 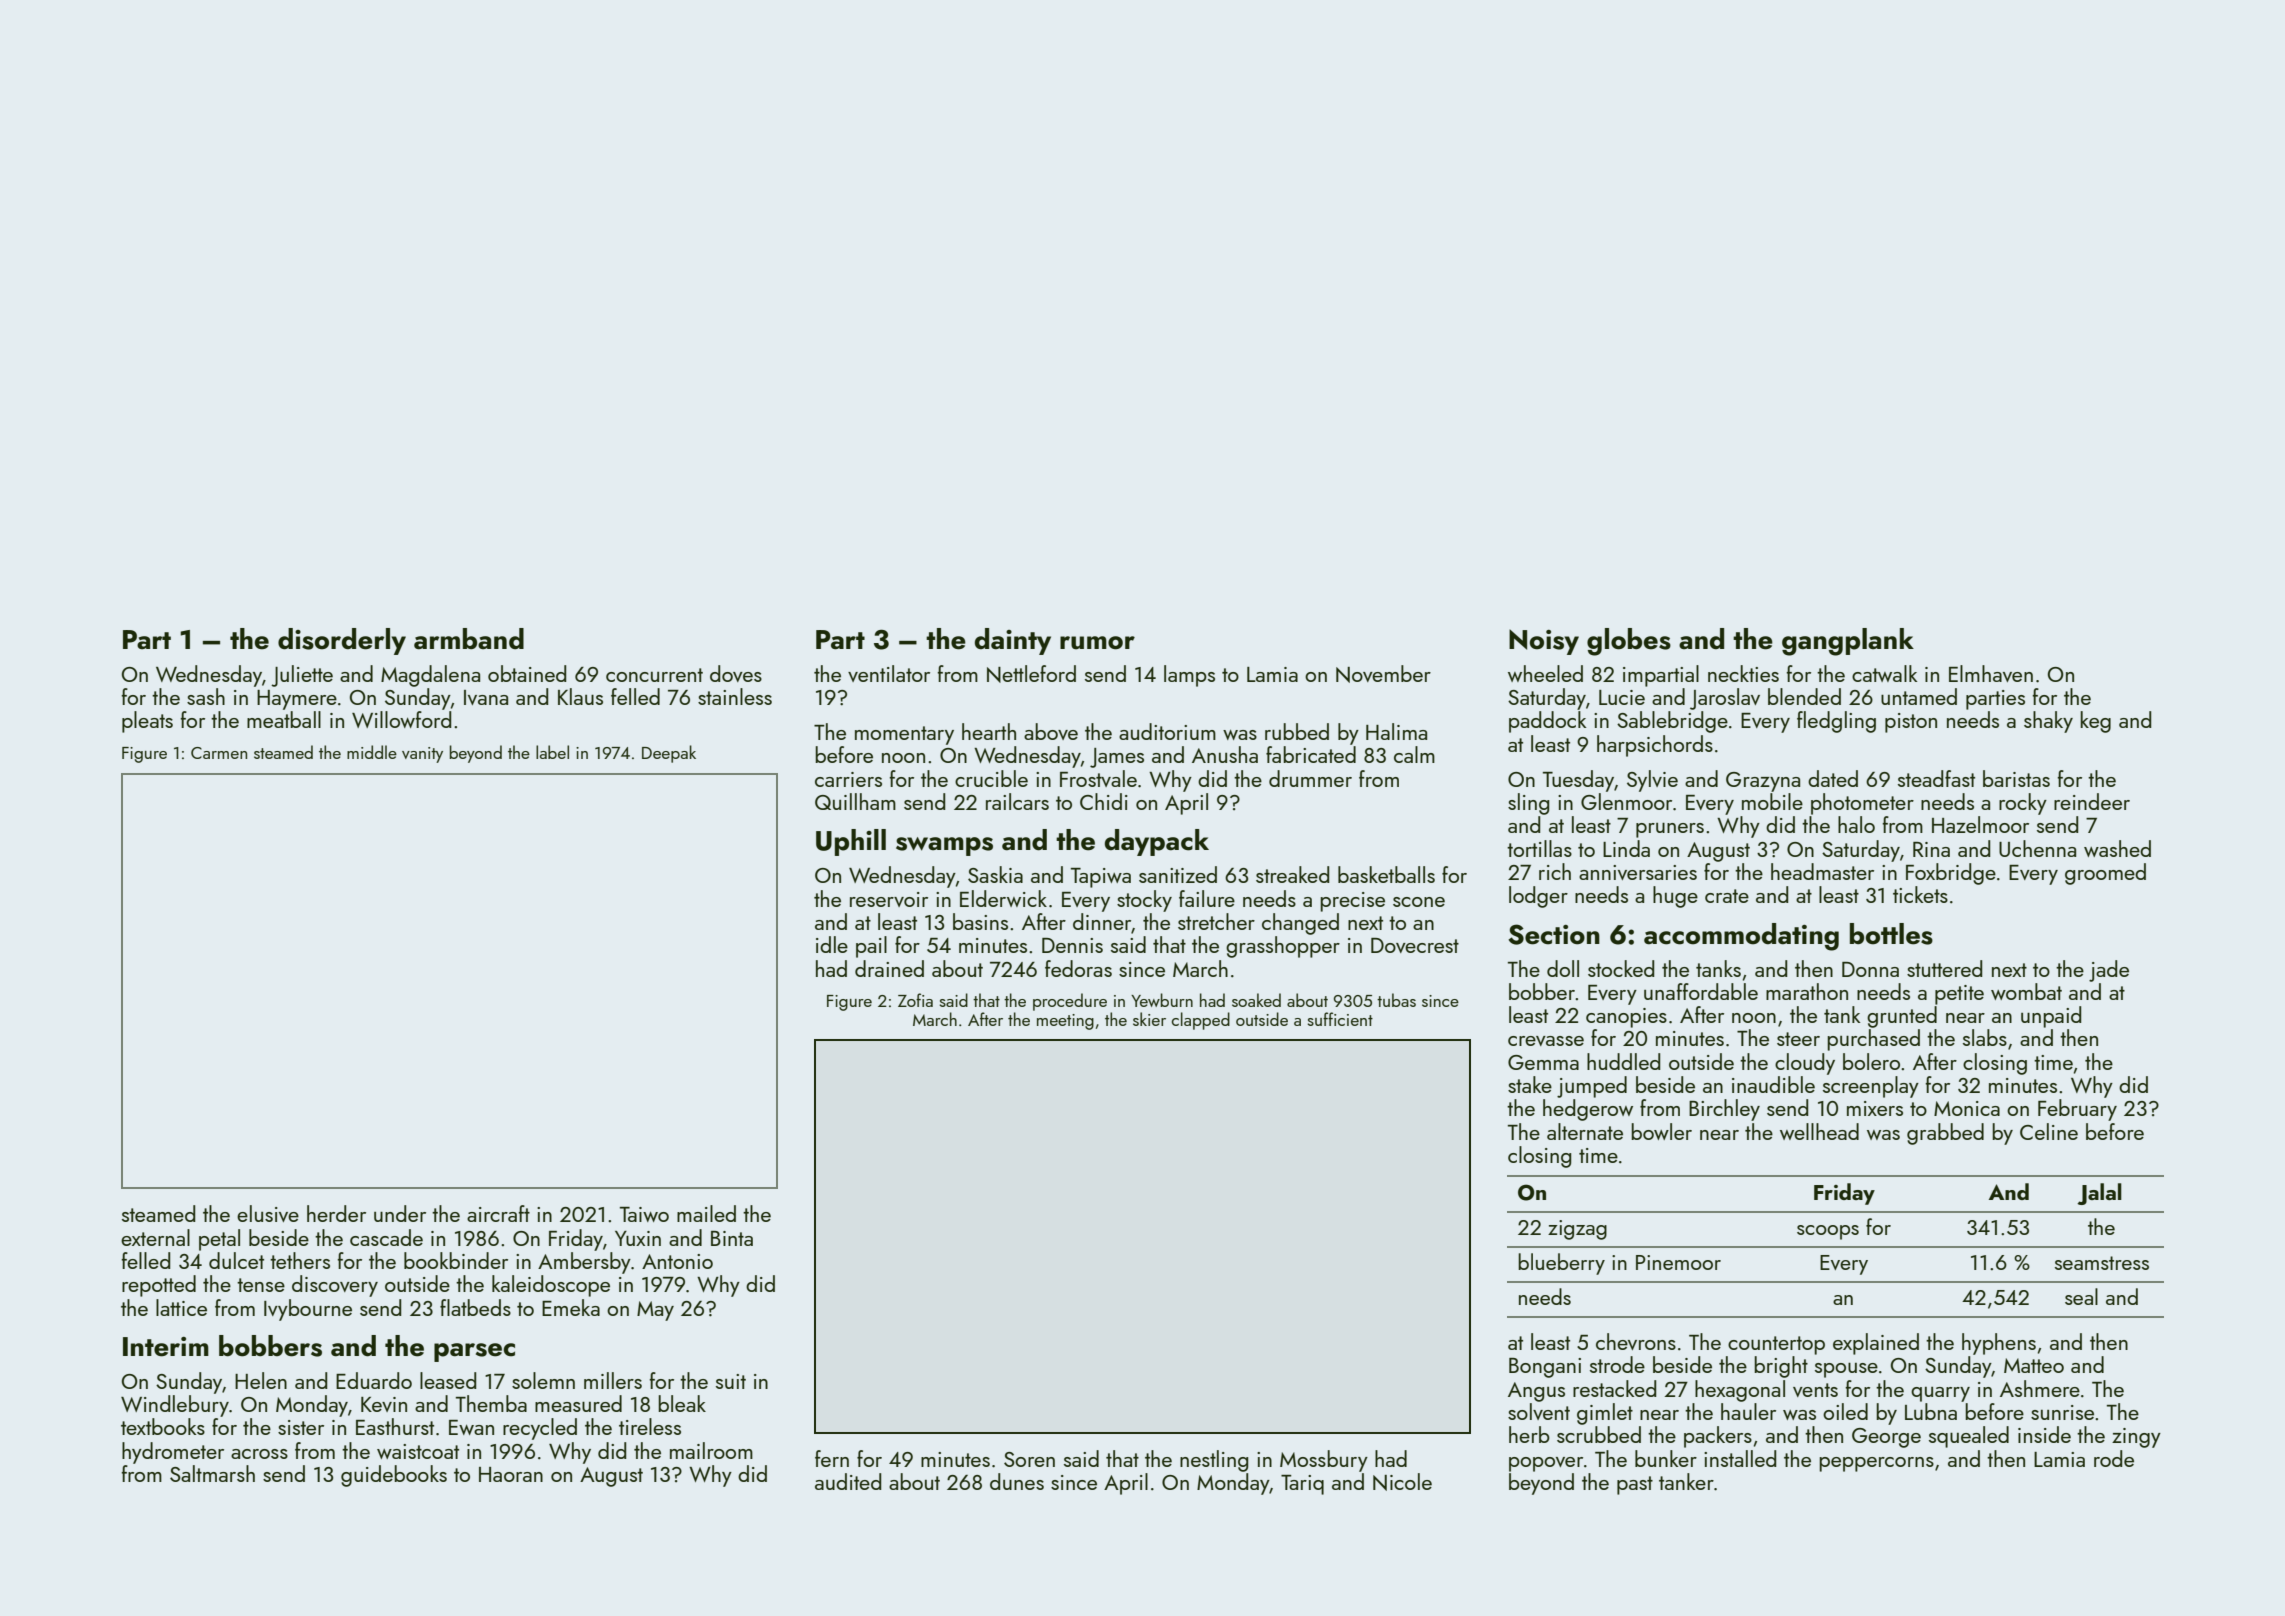 I want to click on Pinemoor, so click(x=1678, y=1262).
